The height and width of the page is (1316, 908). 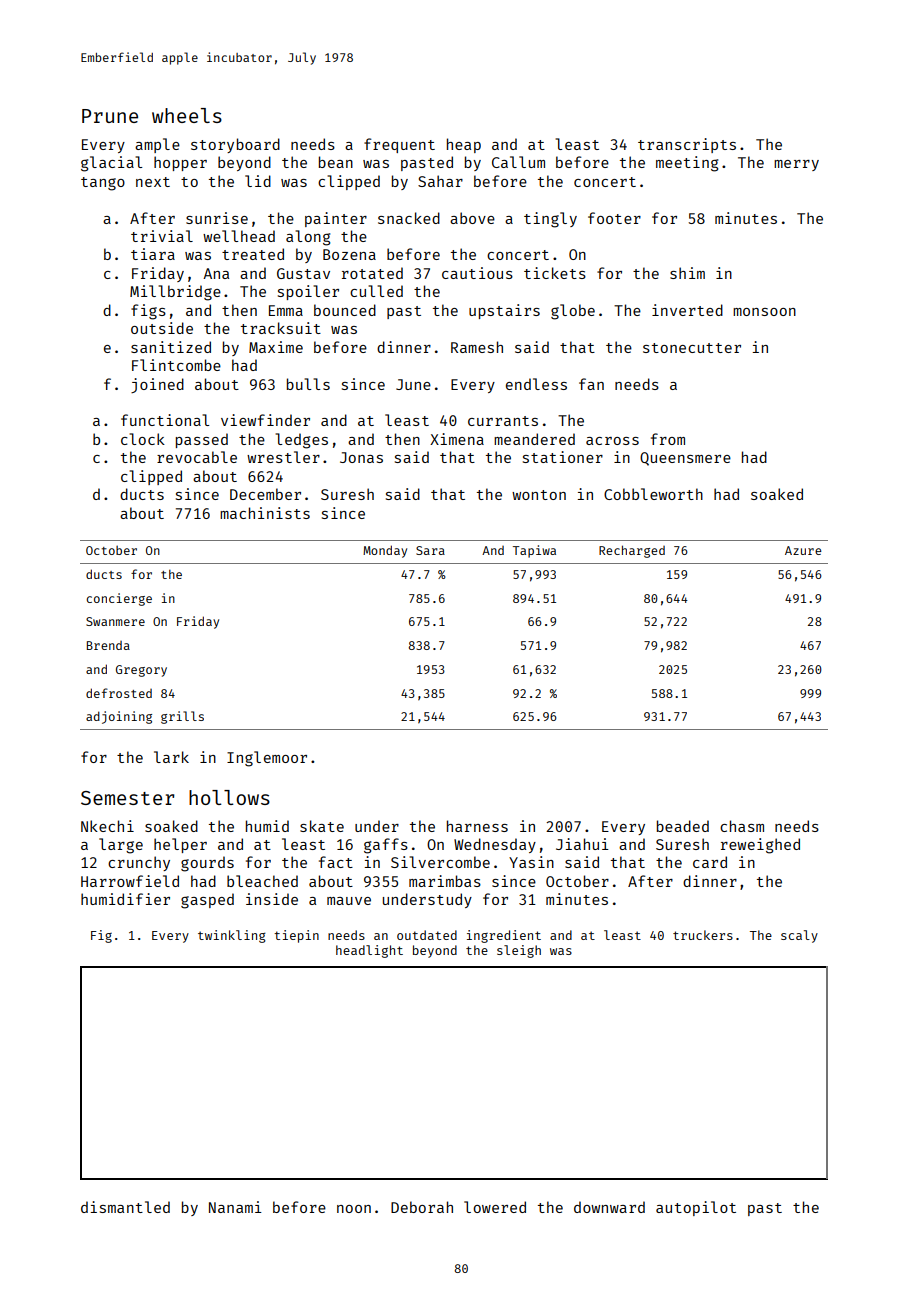 What do you see at coordinates (464, 145) in the page?
I see `heap` at bounding box center [464, 145].
